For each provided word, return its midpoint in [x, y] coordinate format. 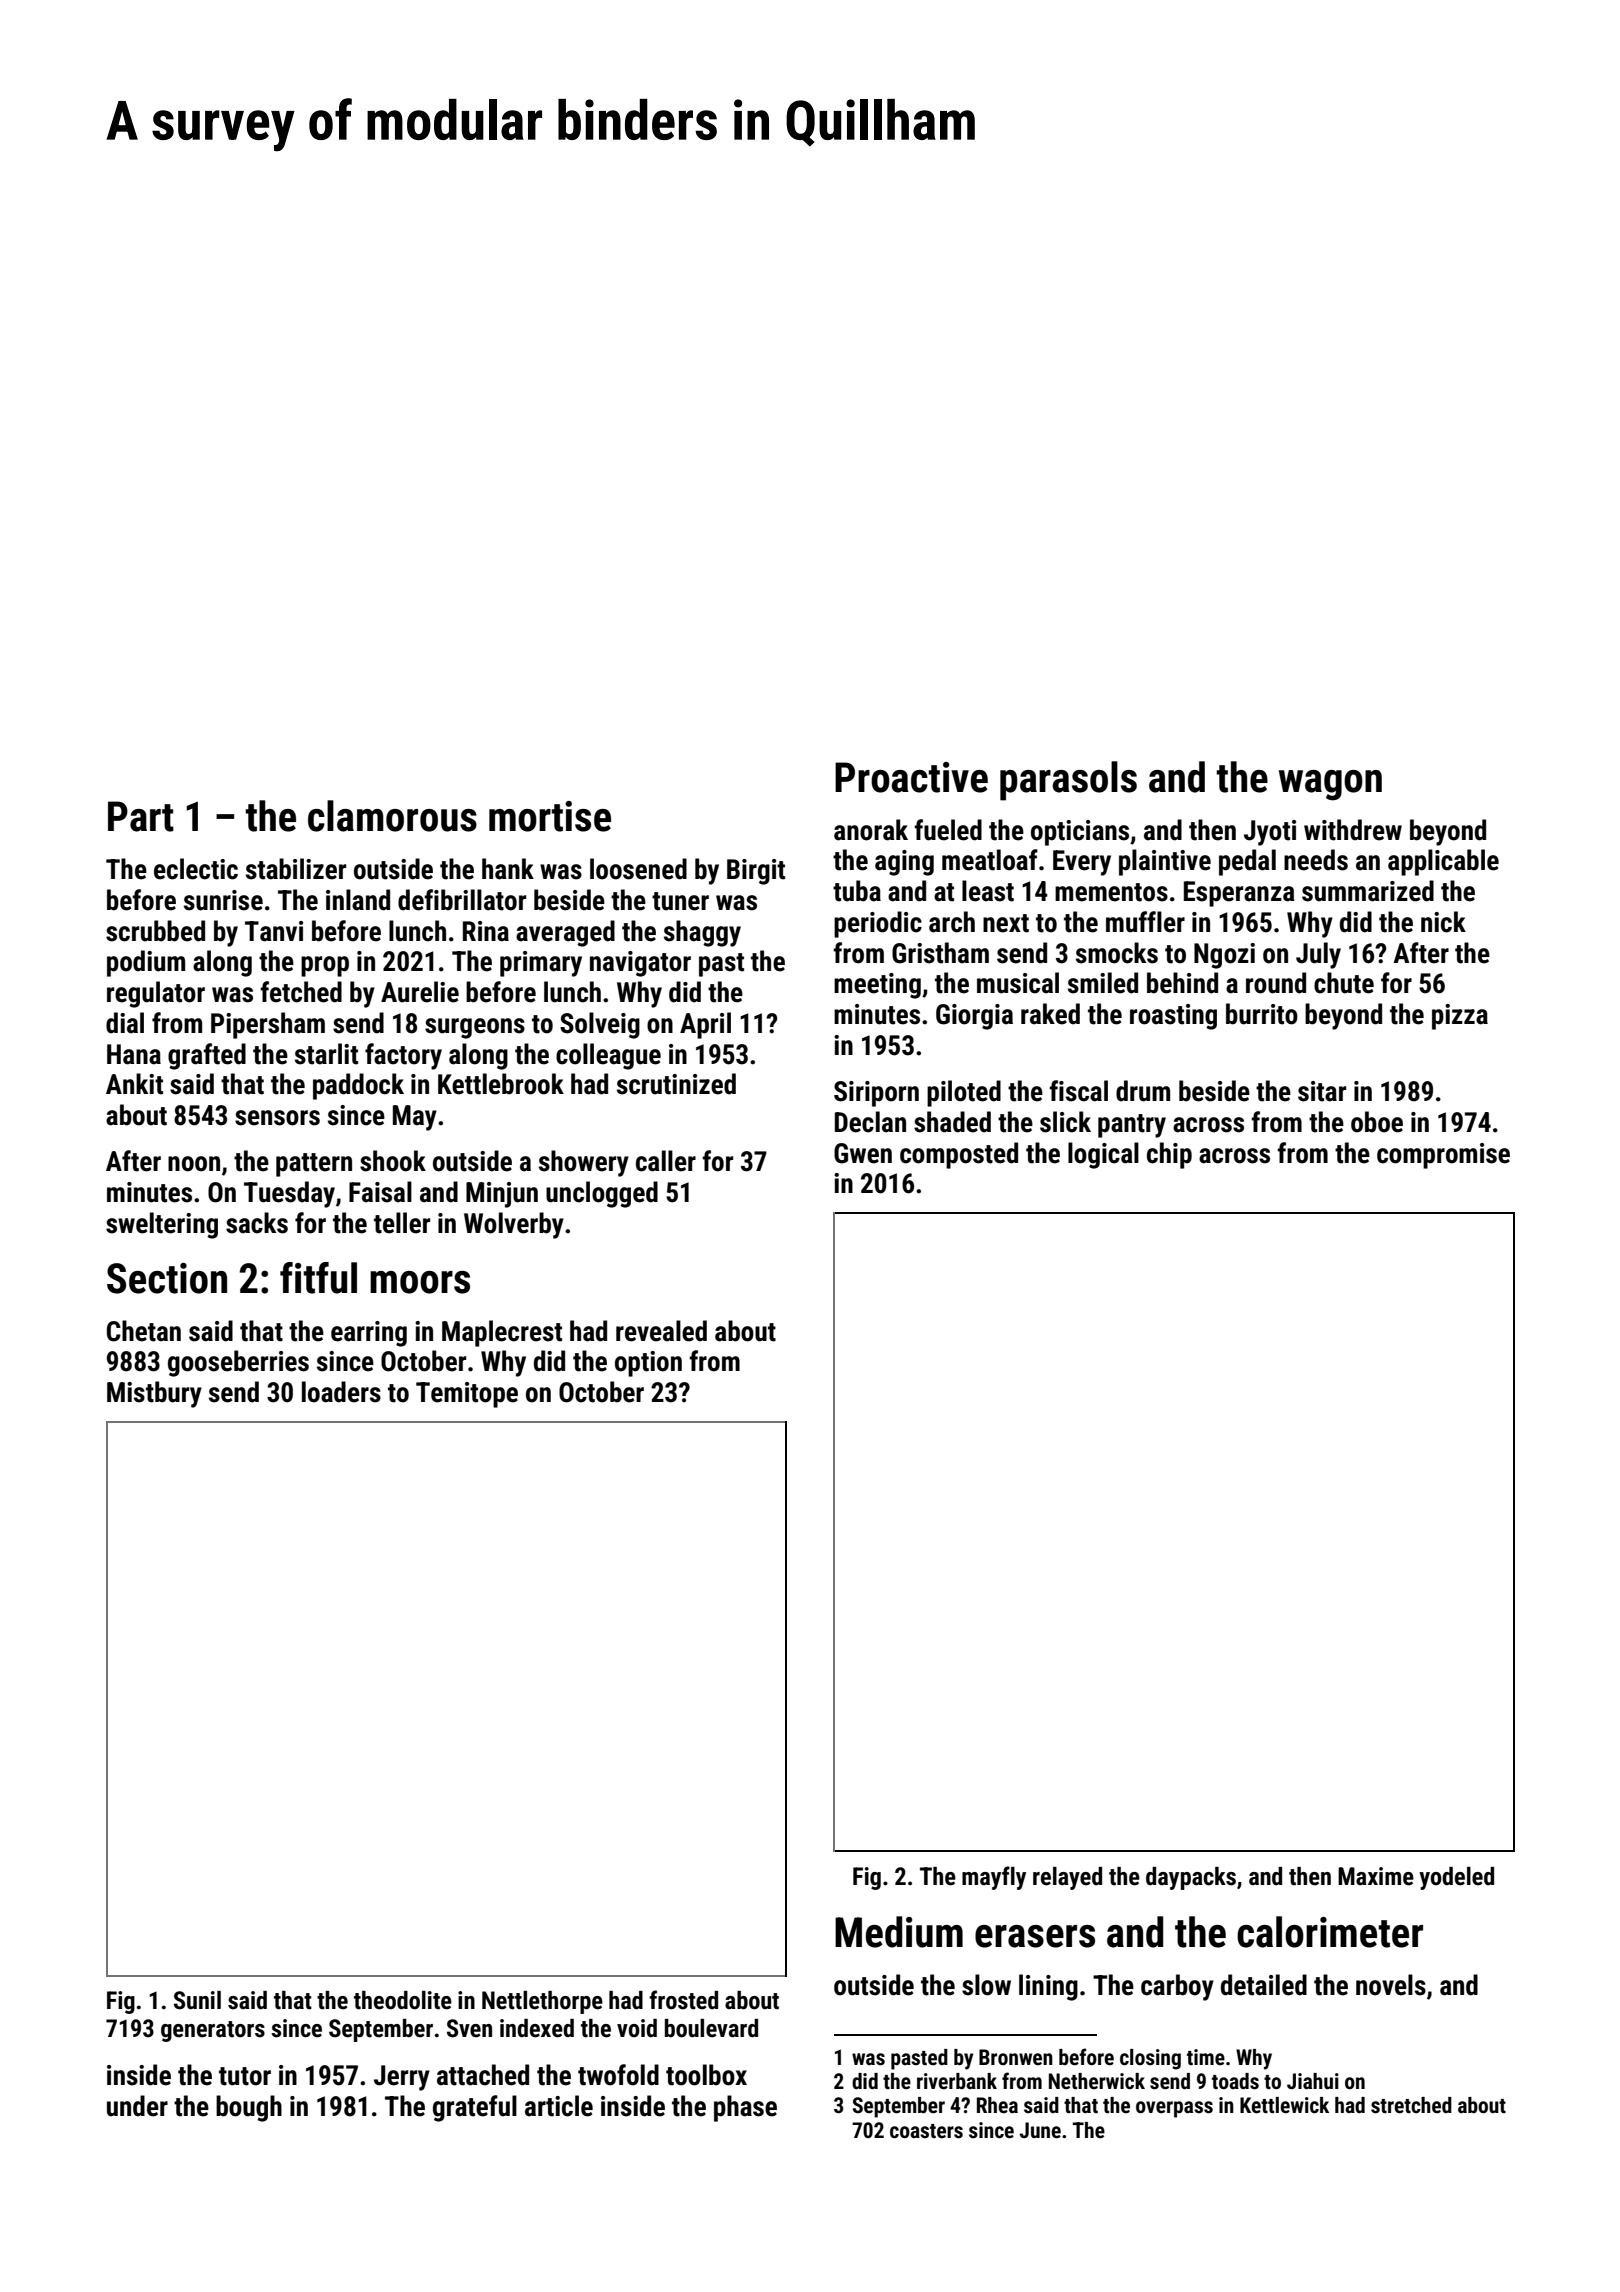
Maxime [1376, 1876]
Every [1082, 863]
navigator [640, 964]
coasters [926, 2131]
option [648, 1364]
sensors [277, 1118]
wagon [1330, 785]
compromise [1443, 1156]
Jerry [402, 2078]
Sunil [197, 2000]
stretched [1411, 2105]
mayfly [994, 1878]
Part [141, 816]
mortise [550, 816]
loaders [341, 1392]
